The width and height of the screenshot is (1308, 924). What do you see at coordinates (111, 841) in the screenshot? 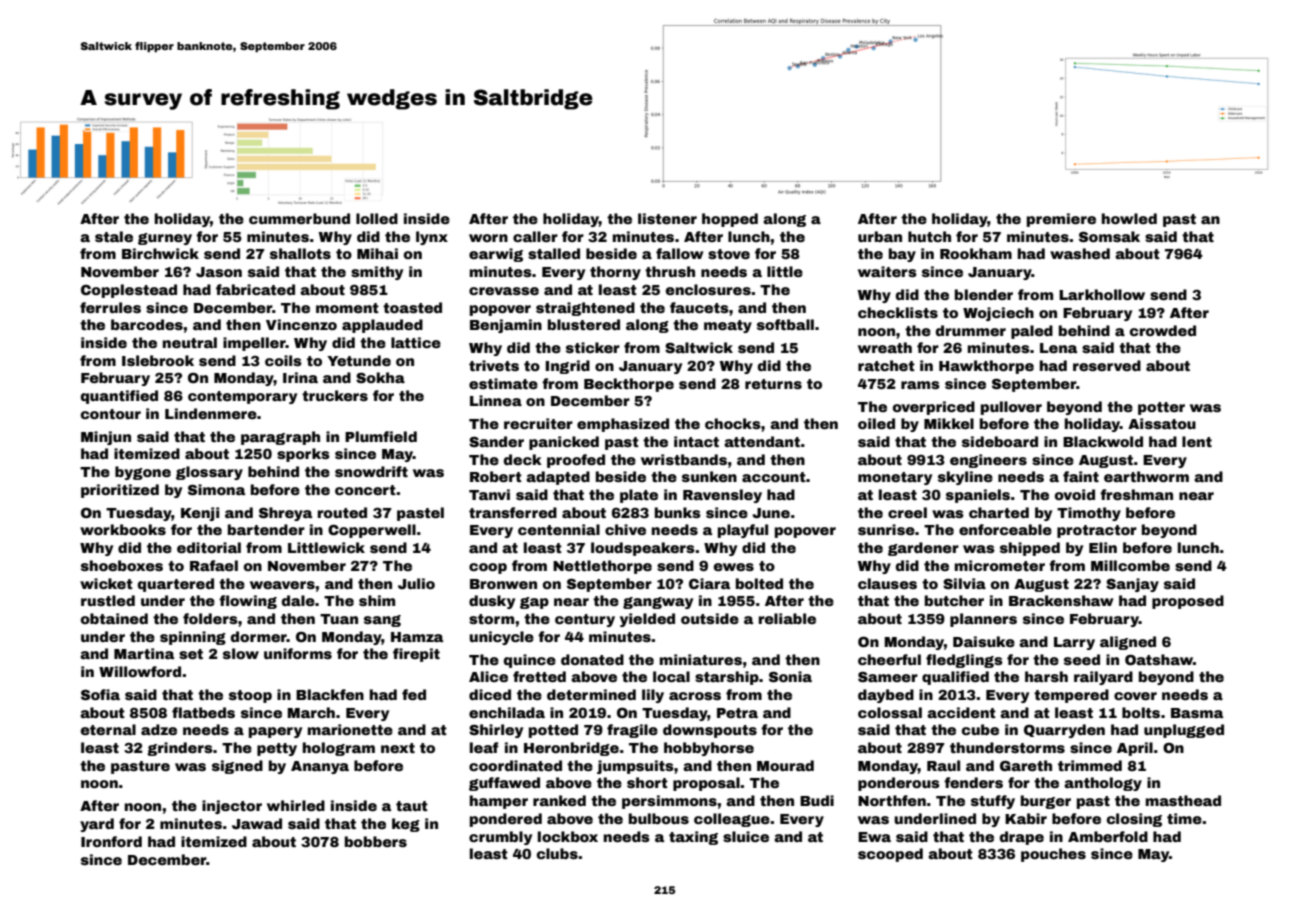
I see `Ironford` at bounding box center [111, 841].
